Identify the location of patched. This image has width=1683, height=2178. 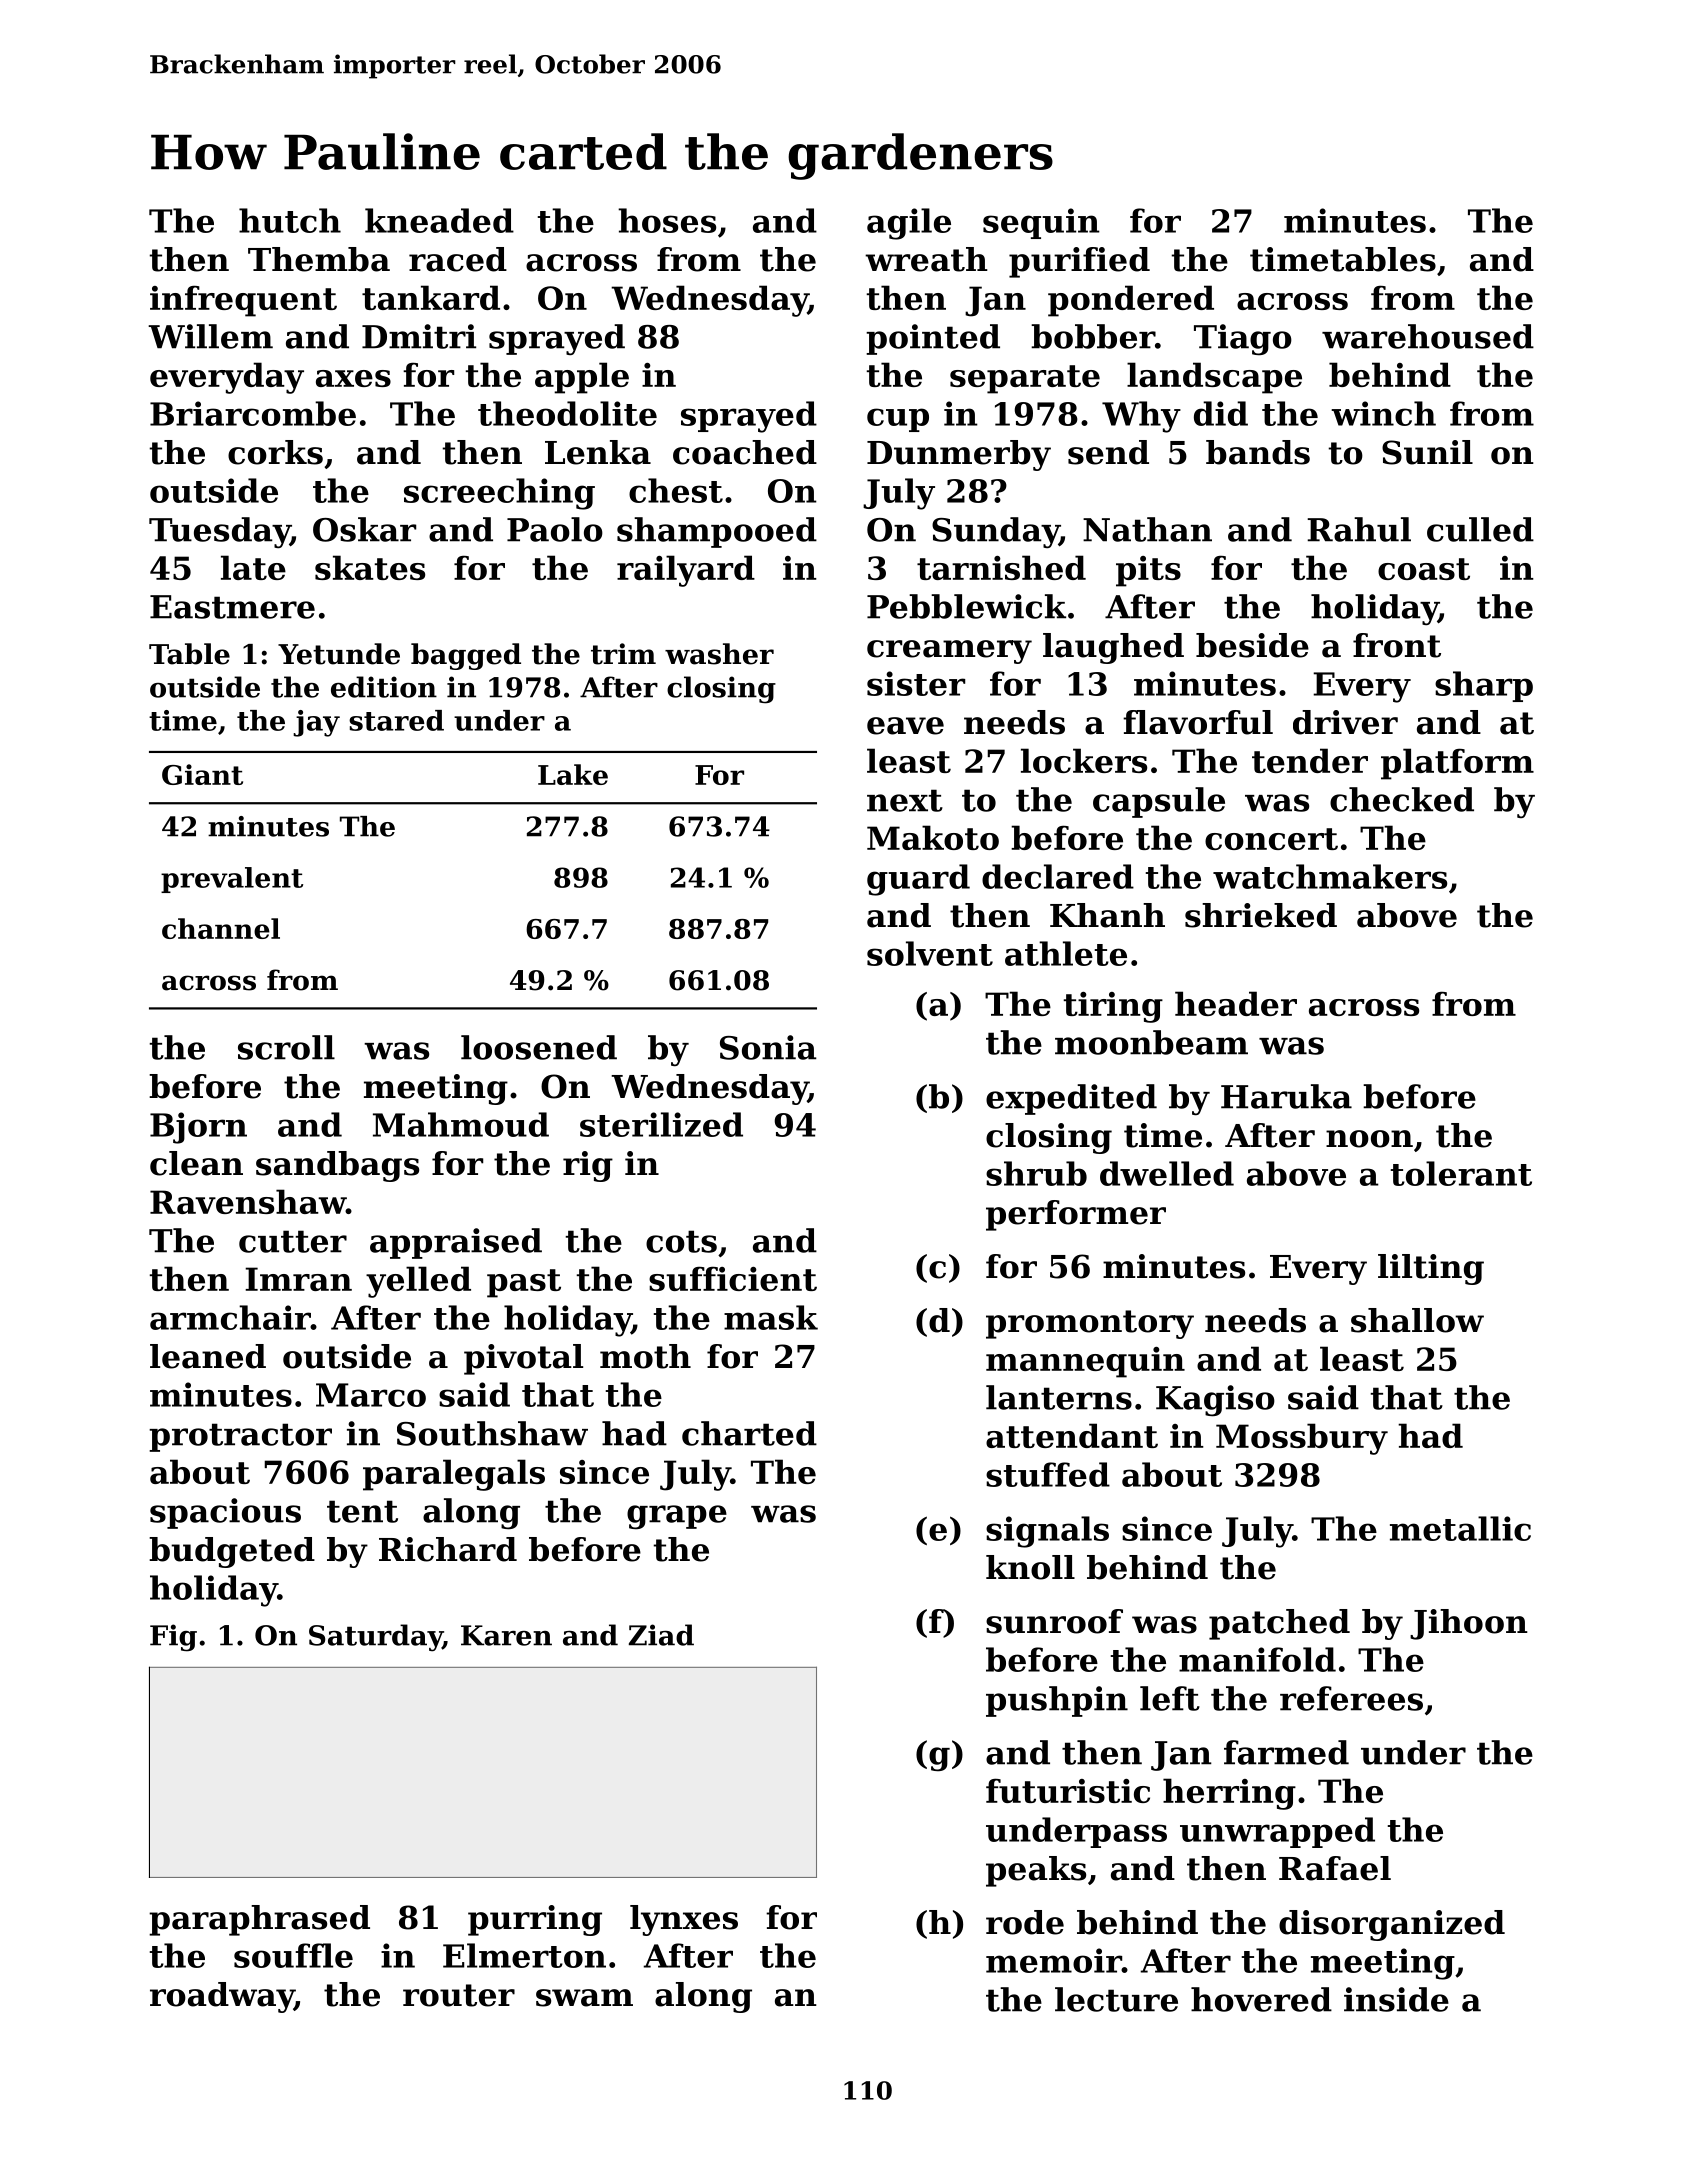
(1279, 1624).
